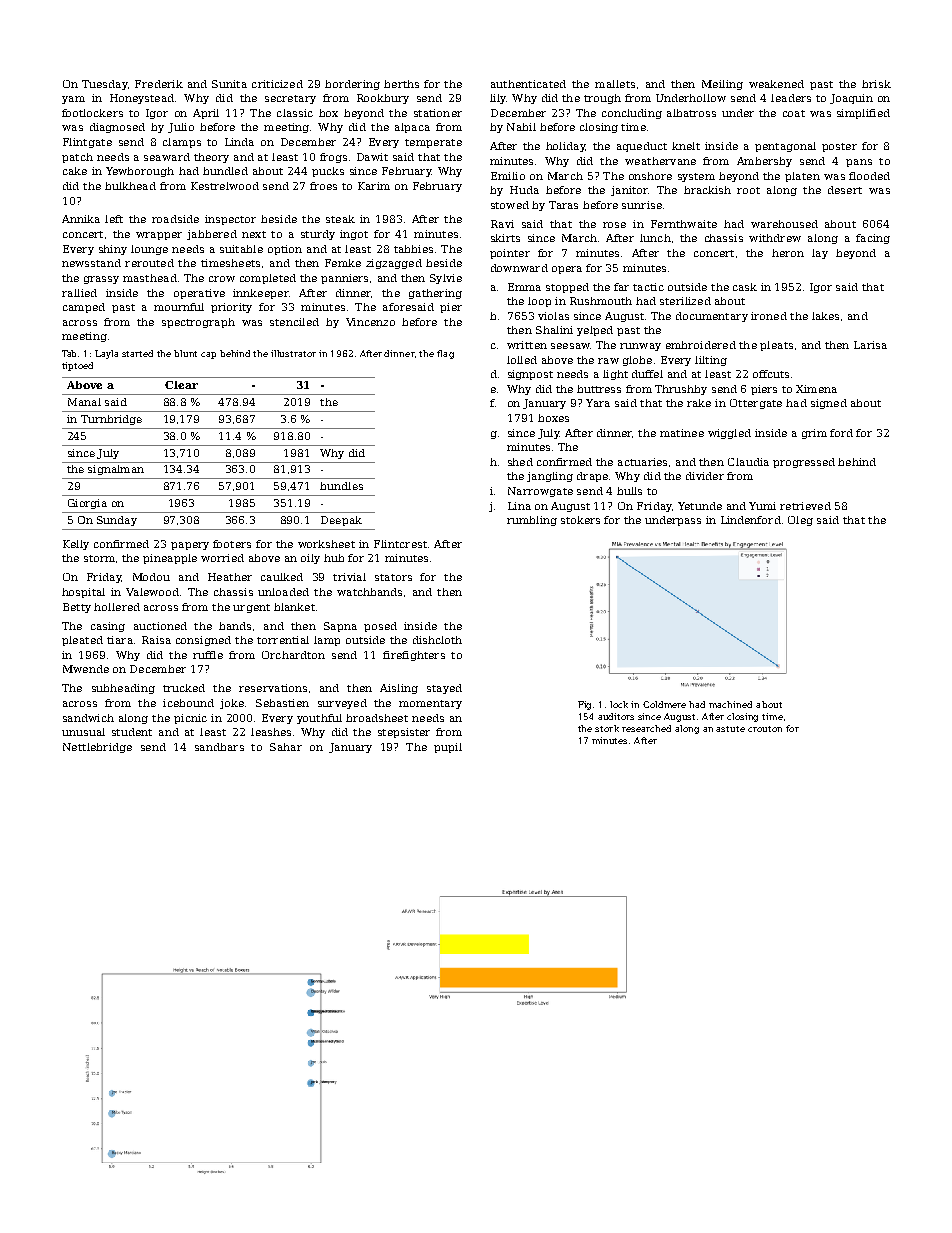 Image resolution: width=952 pixels, height=1233 pixels. Describe the element at coordinates (412, 128) in the screenshot. I see `alpaca` at that location.
